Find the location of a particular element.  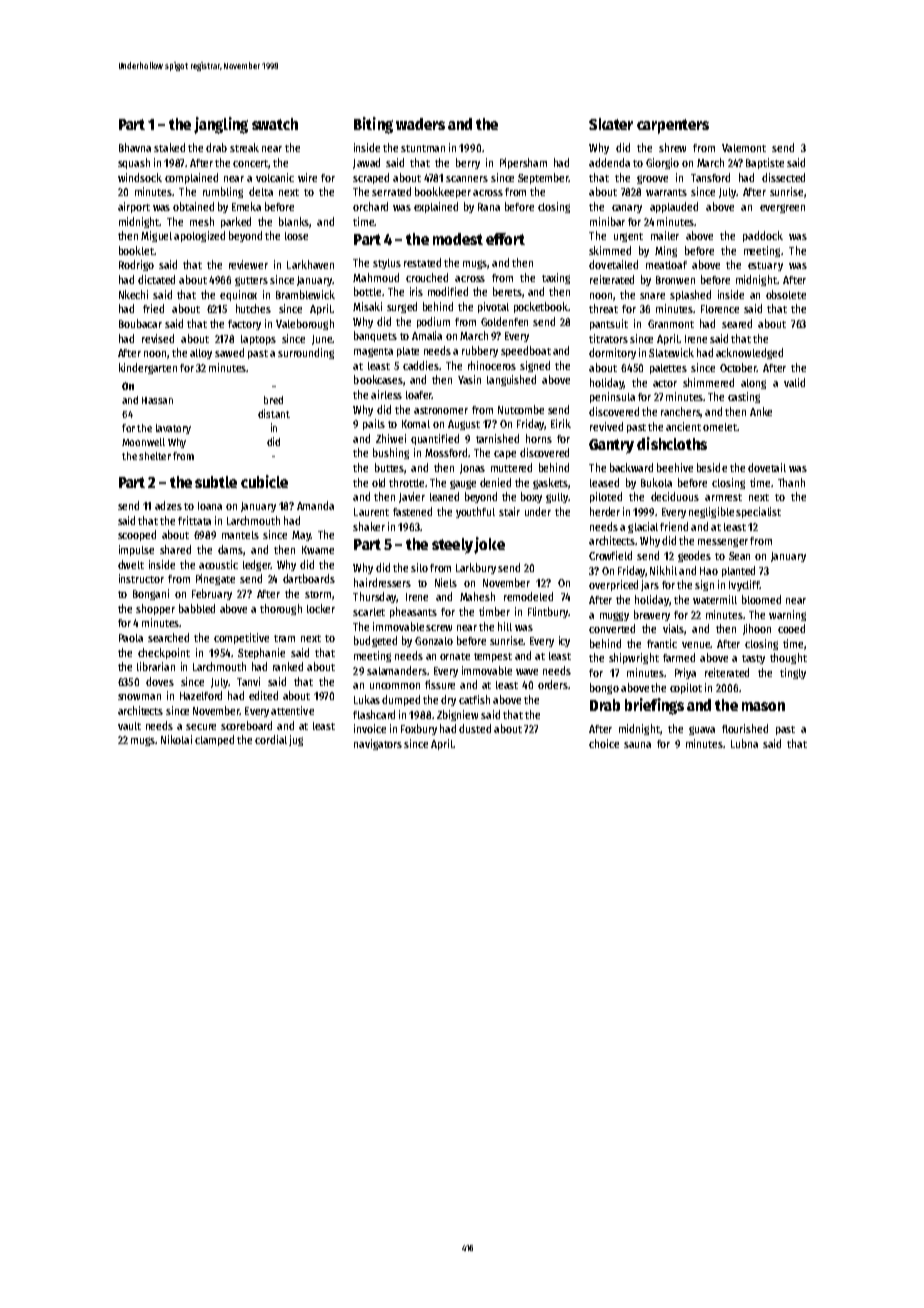

paddock is located at coordinates (763, 236).
